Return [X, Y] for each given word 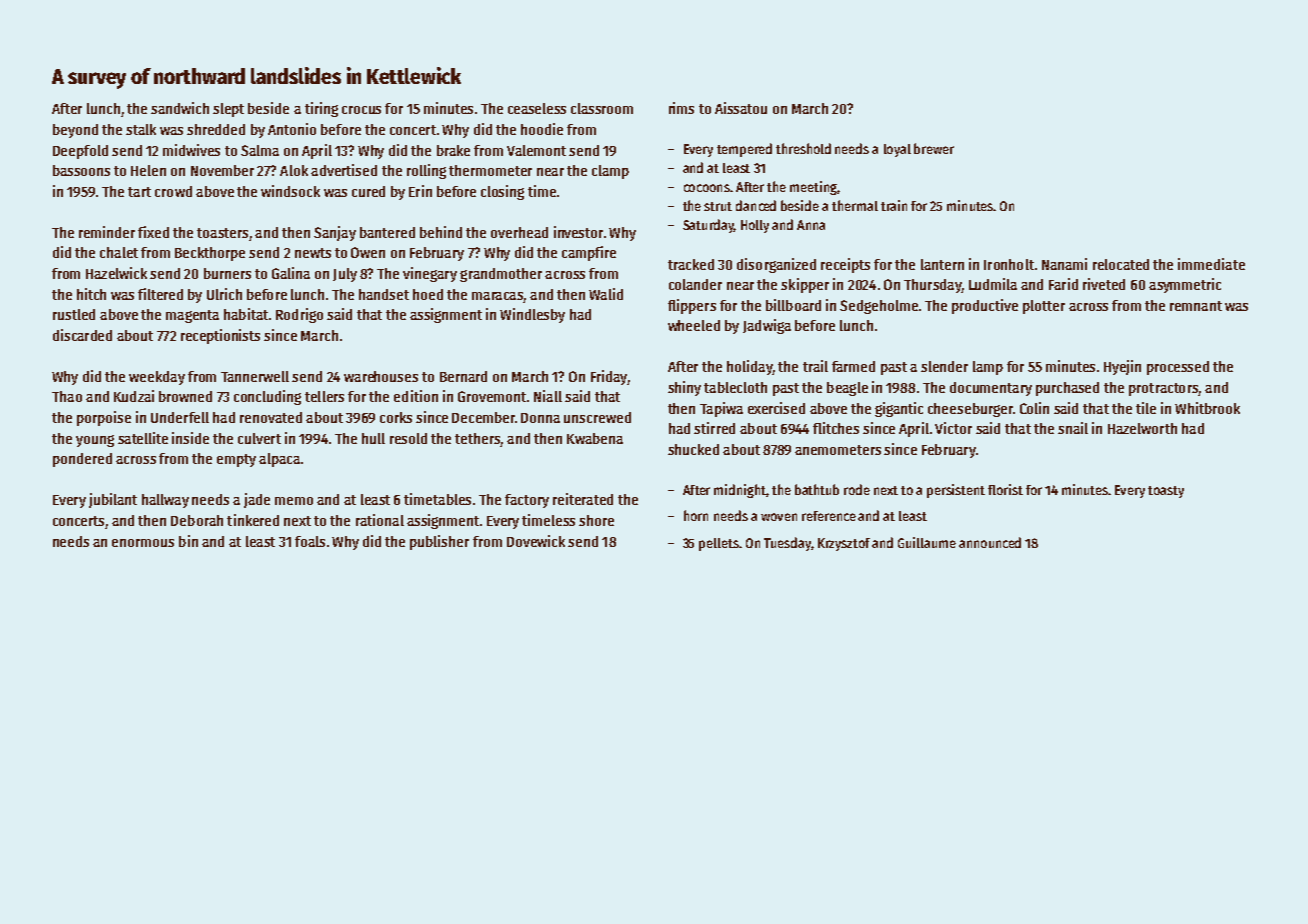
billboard [793, 305]
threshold [803, 148]
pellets [719, 544]
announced [990, 542]
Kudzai [134, 396]
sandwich [180, 108]
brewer [934, 148]
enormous [143, 543]
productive [985, 306]
